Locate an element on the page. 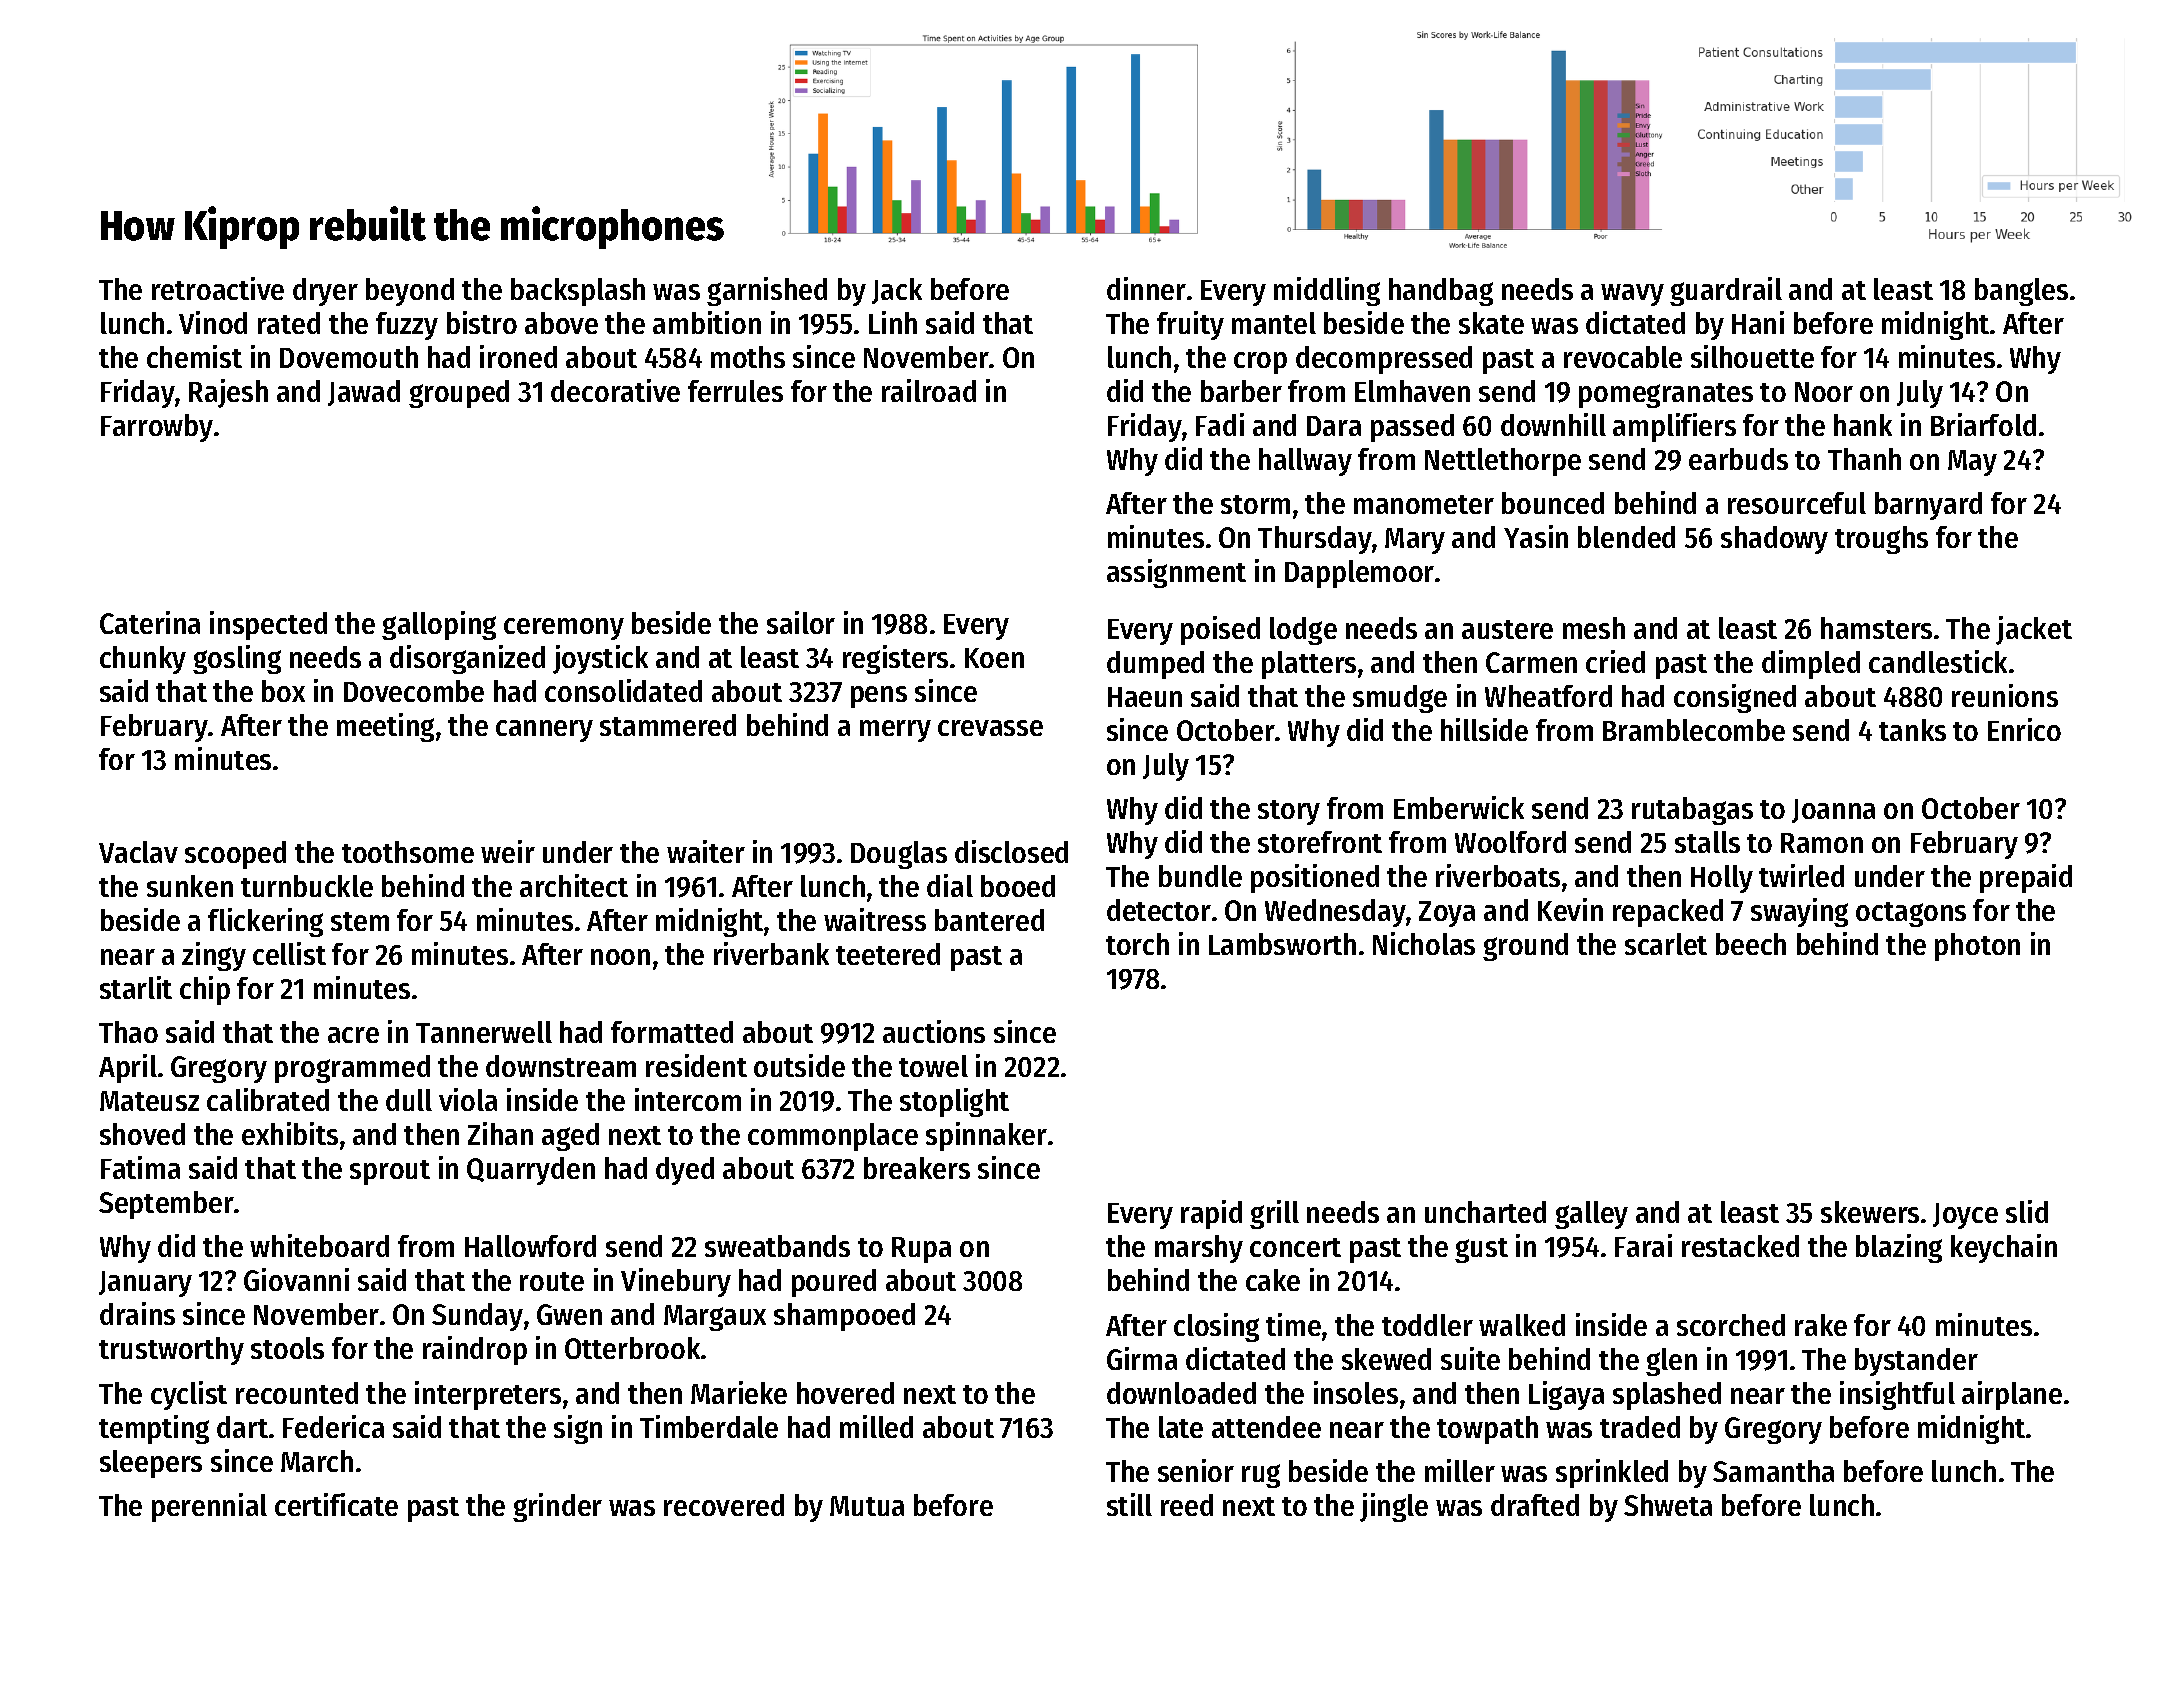 The image size is (2178, 1683). hamsters is located at coordinates (1876, 628).
